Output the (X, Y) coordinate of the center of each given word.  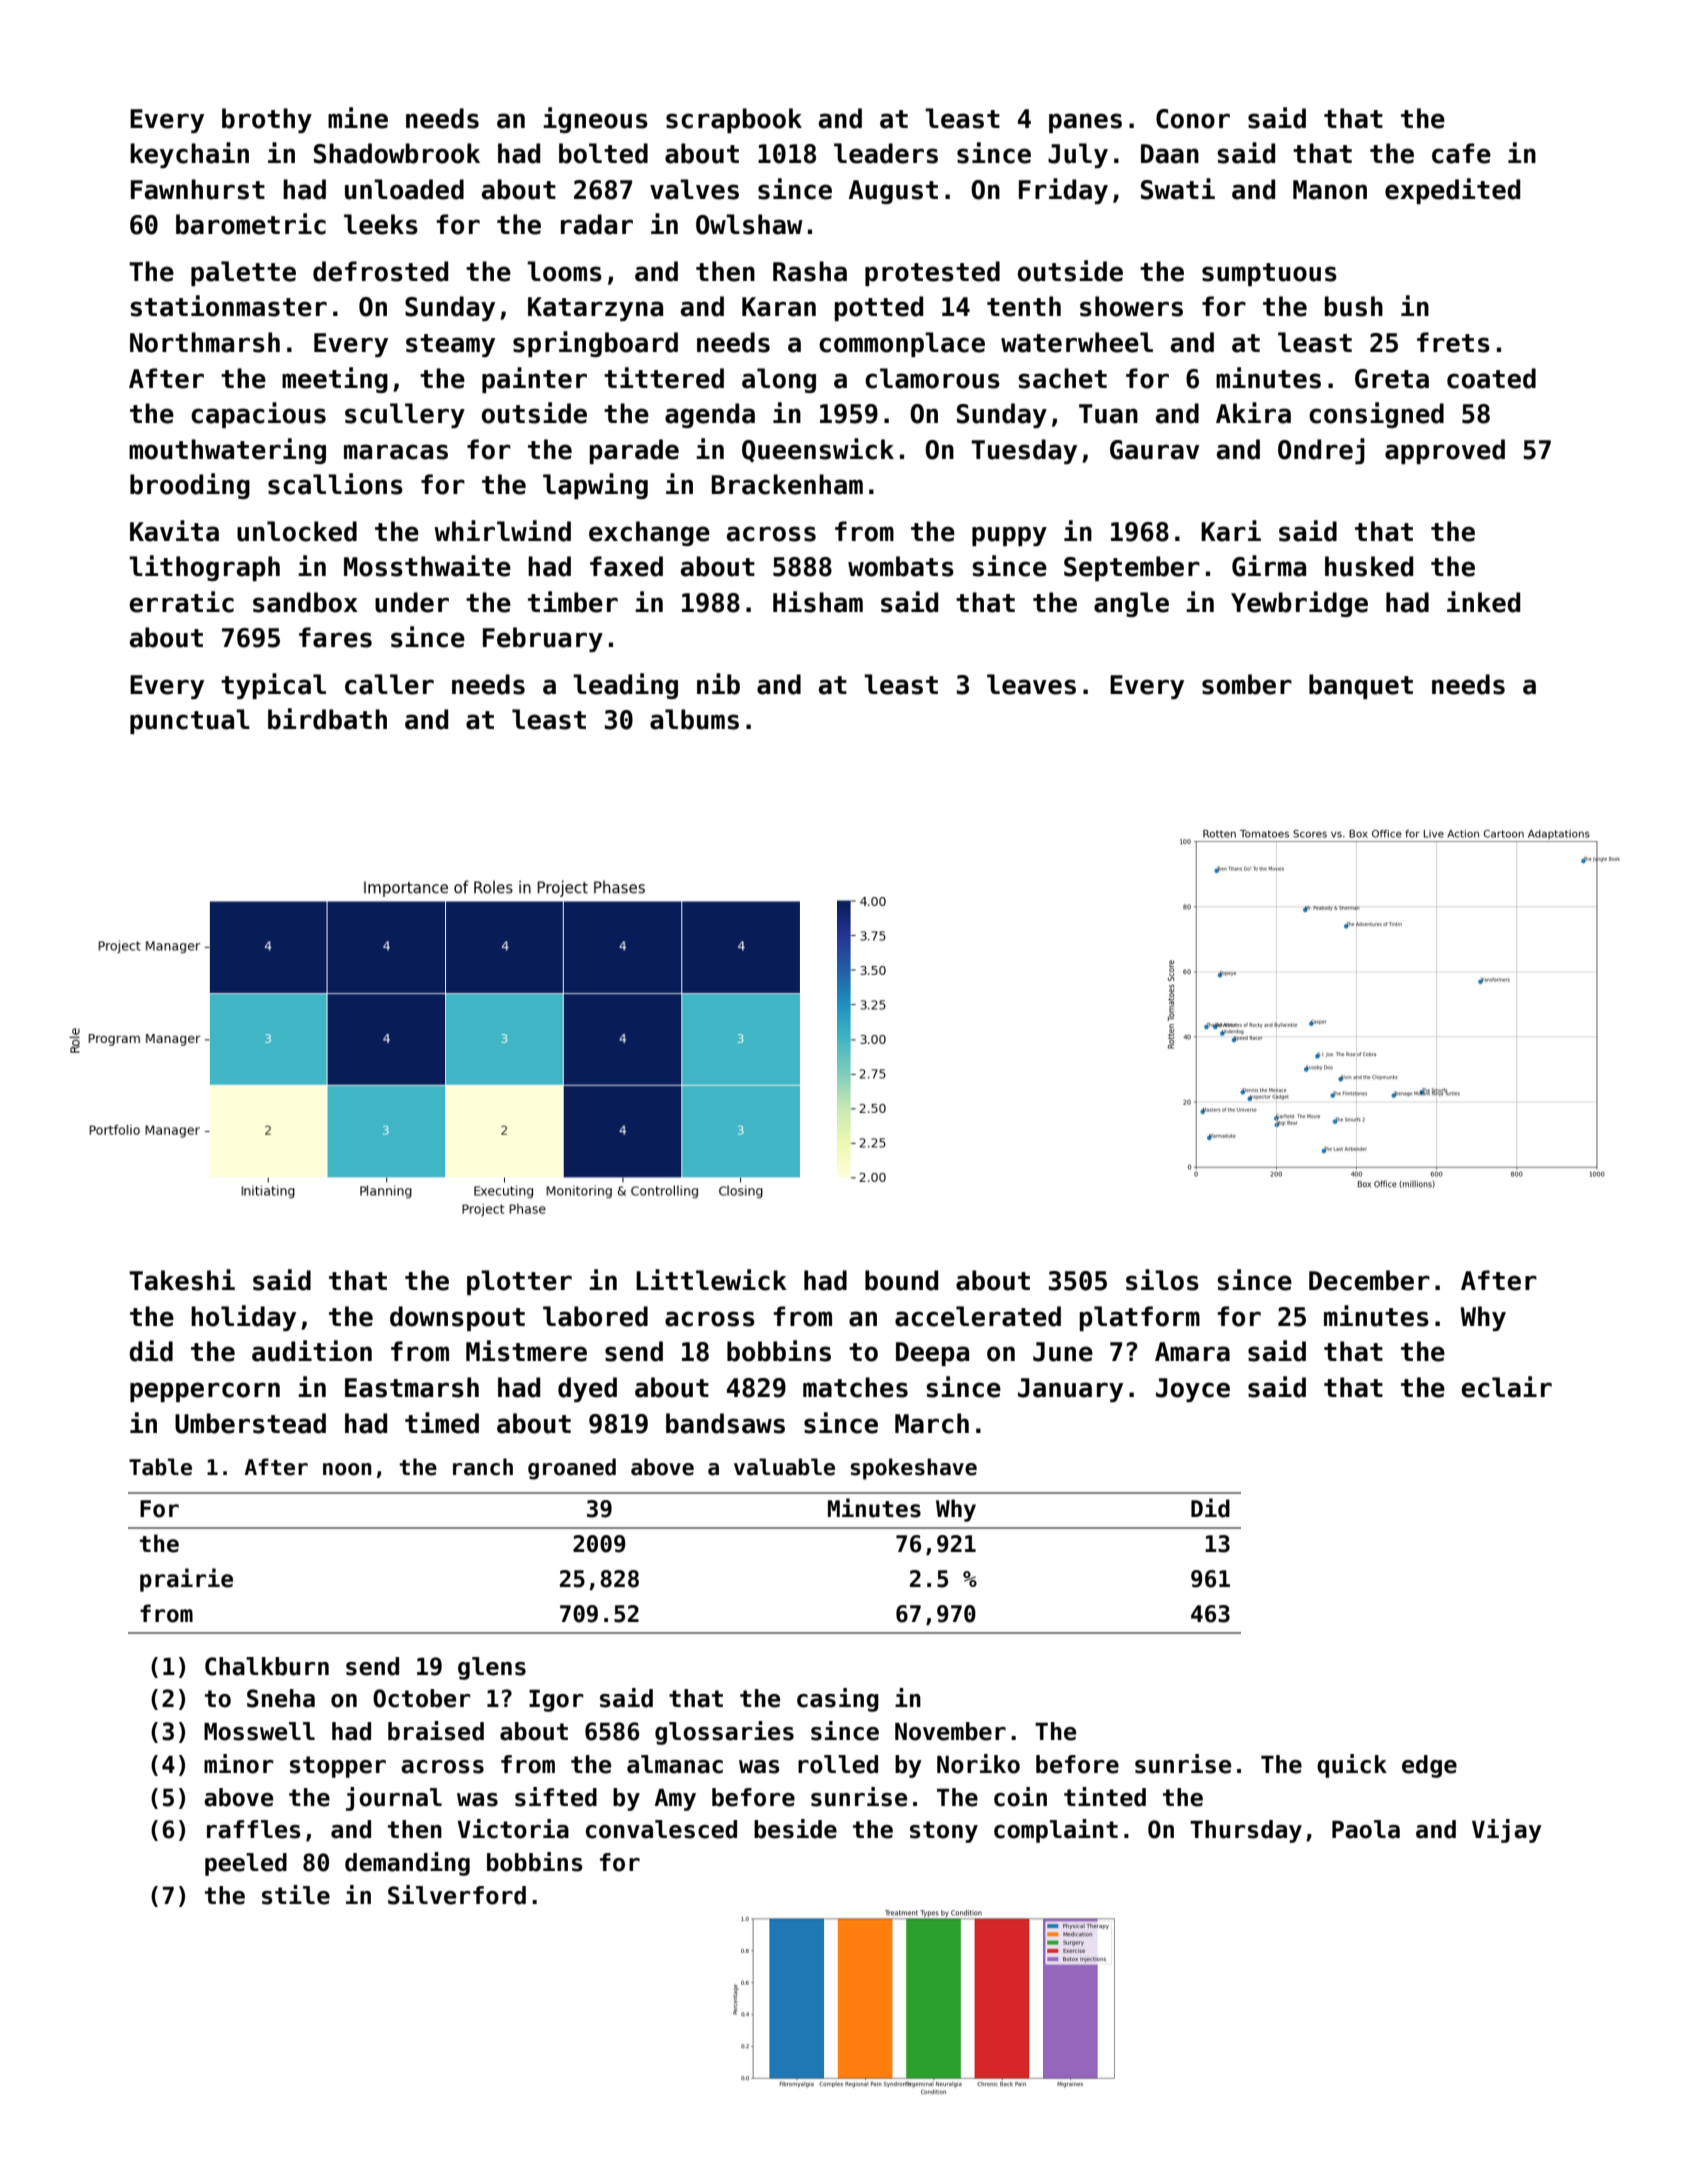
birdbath (327, 719)
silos (1162, 1280)
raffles (254, 1829)
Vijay (1507, 1831)
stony (944, 1832)
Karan (779, 307)
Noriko (978, 1764)
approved (1445, 451)
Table (160, 1467)
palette (243, 273)
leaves (1031, 684)
